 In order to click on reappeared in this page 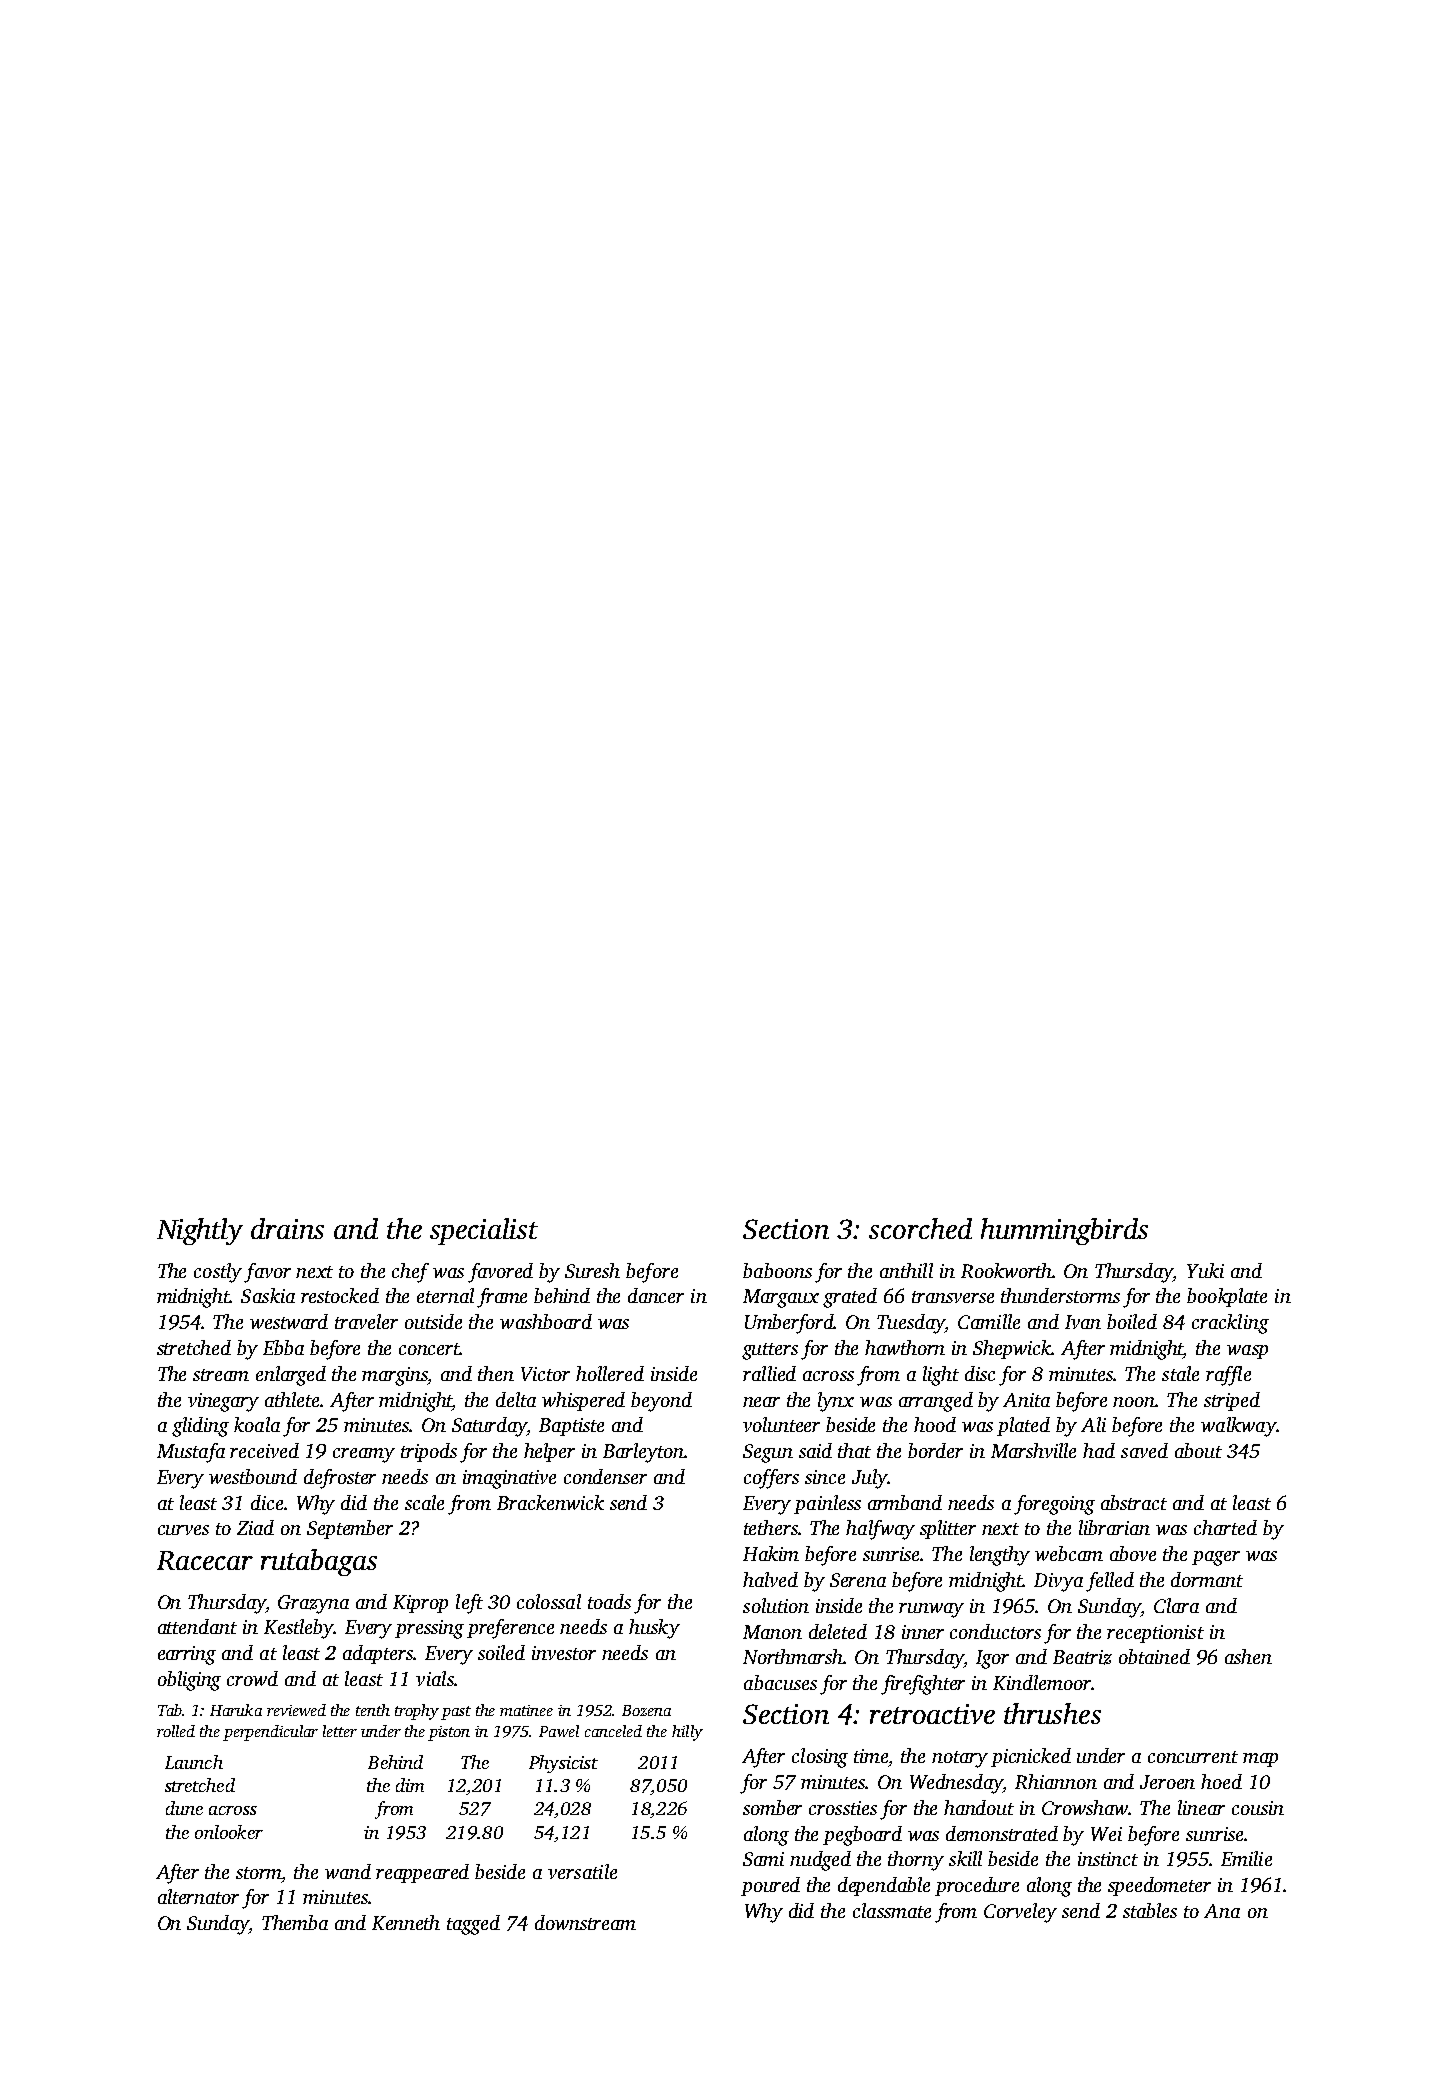, I will do `click(422, 1873)`.
